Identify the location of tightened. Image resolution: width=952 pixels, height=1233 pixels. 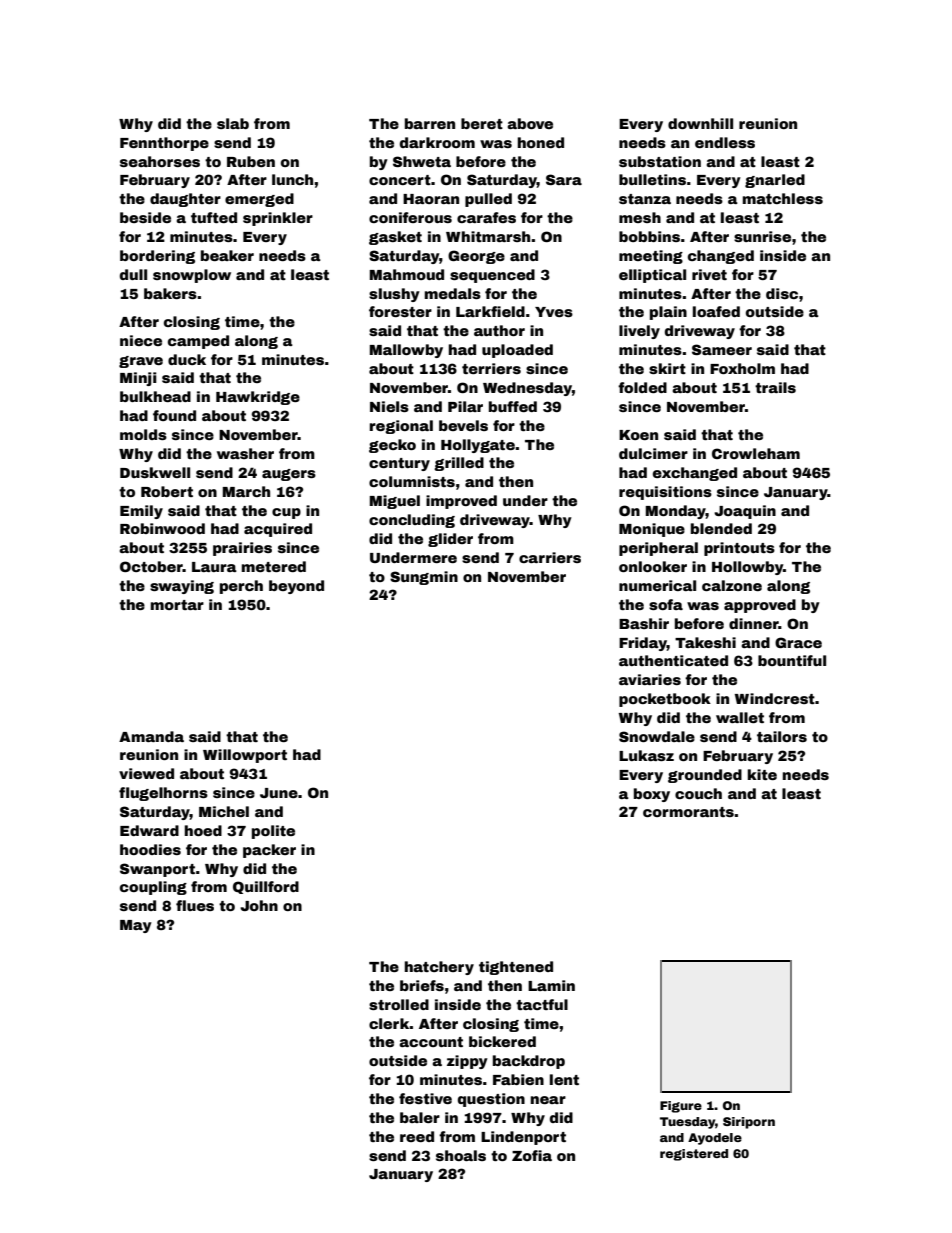
(516, 968).
